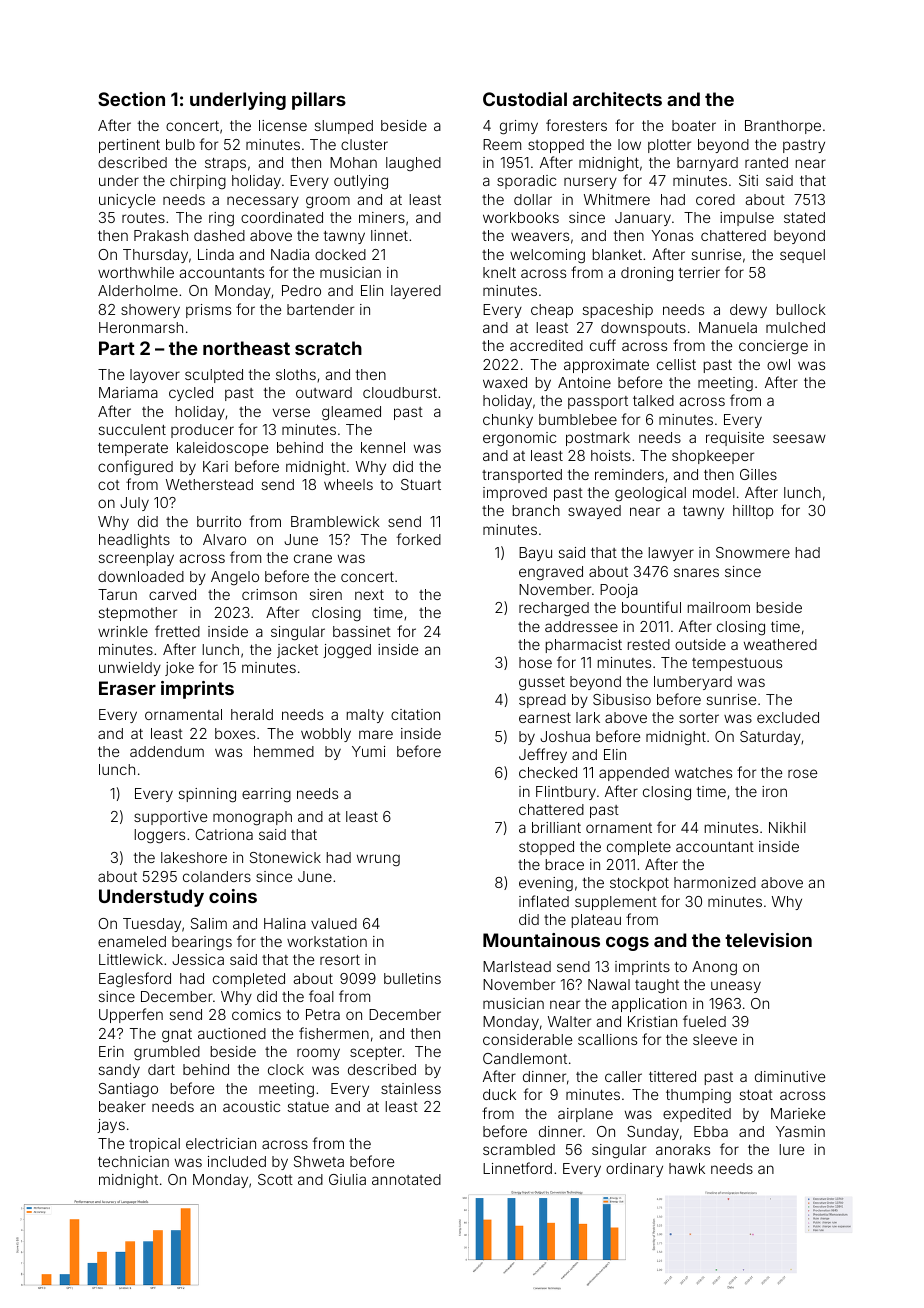 The width and height of the image is (924, 1308). What do you see at coordinates (502, 144) in the image?
I see `Reem` at bounding box center [502, 144].
